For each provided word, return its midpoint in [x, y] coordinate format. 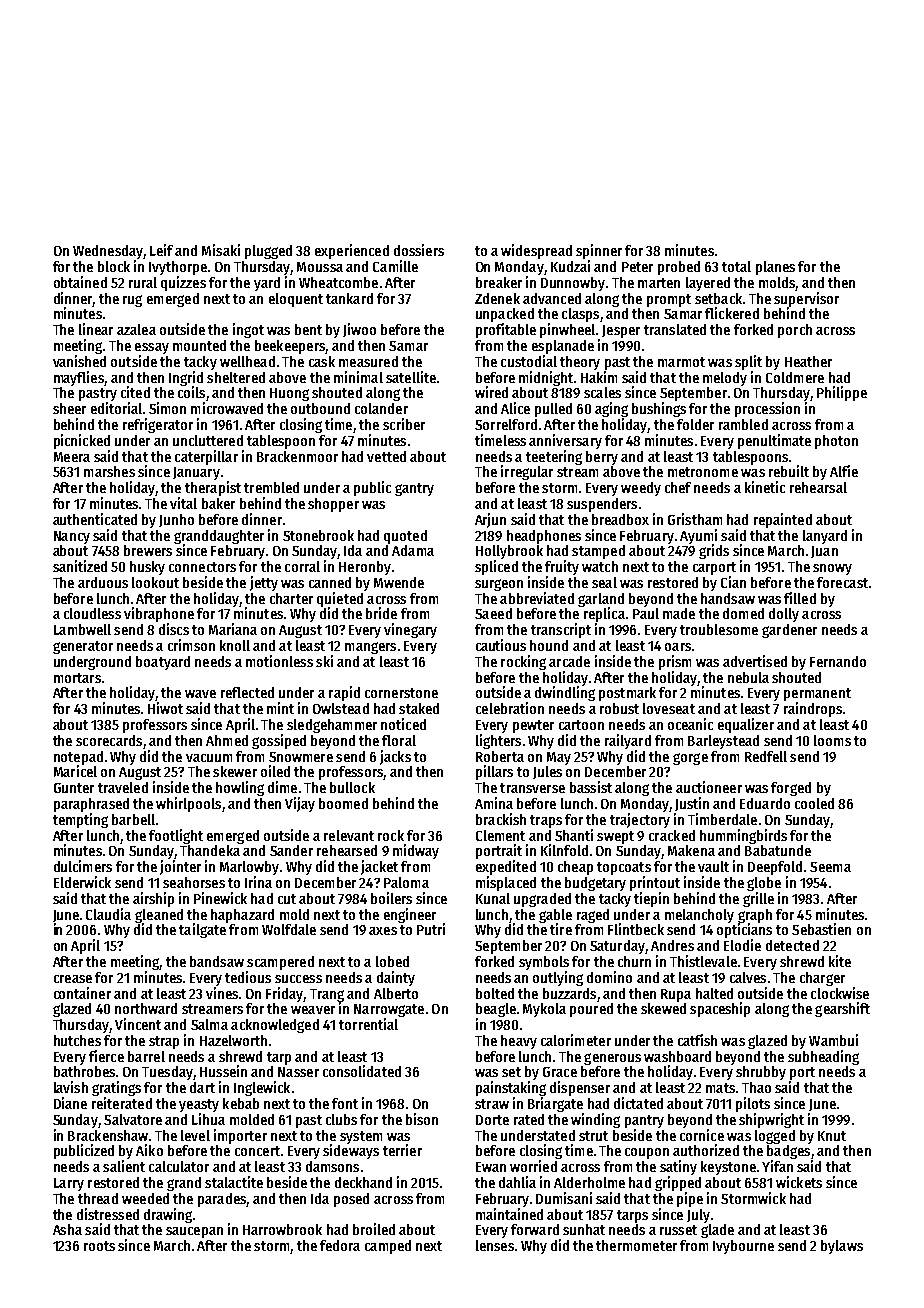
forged [791, 789]
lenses [495, 1245]
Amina [494, 803]
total [736, 266]
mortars [77, 678]
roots [99, 1246]
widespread [536, 251]
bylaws [842, 1247]
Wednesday [108, 252]
